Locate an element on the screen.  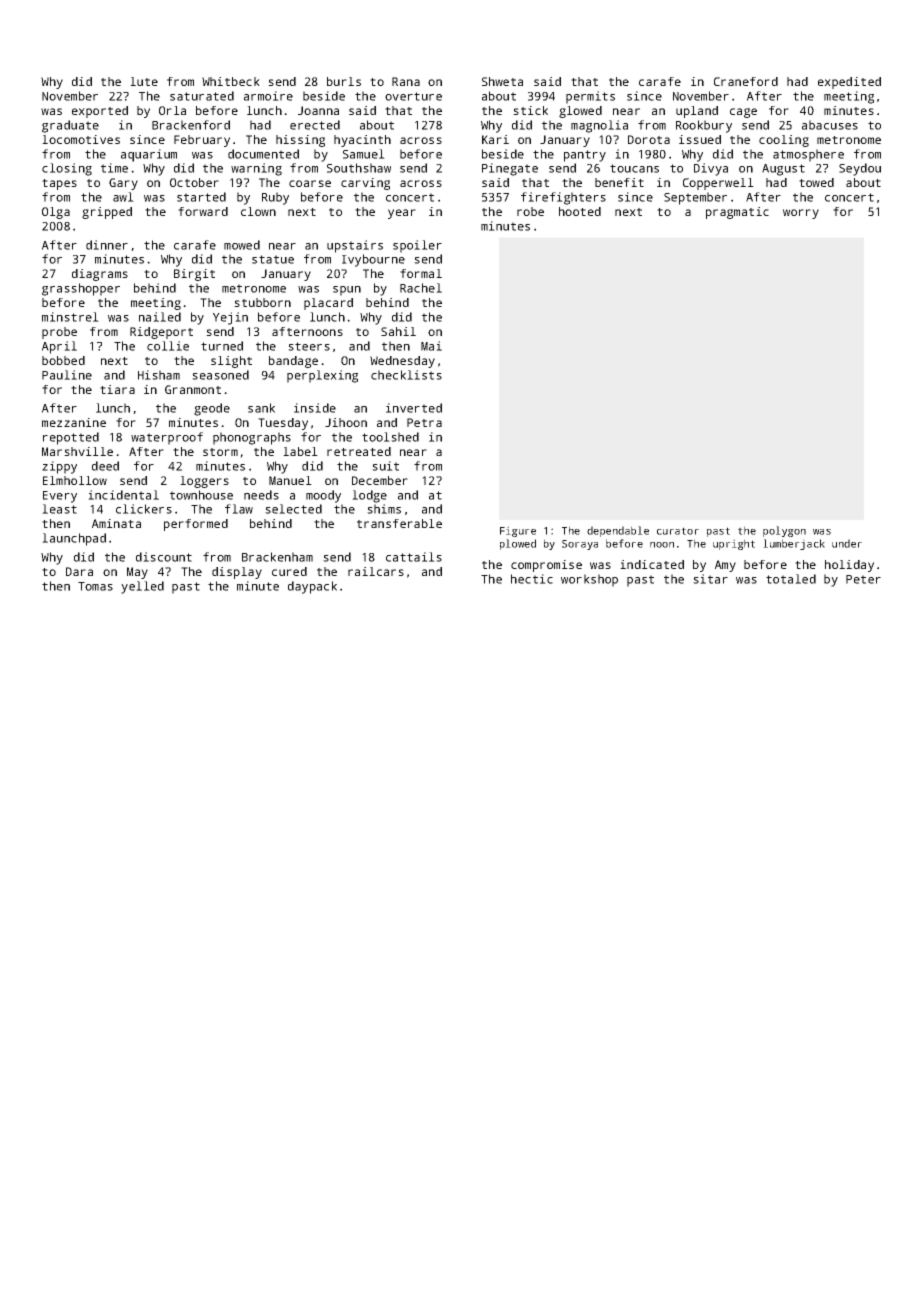
Rachel is located at coordinates (421, 288).
